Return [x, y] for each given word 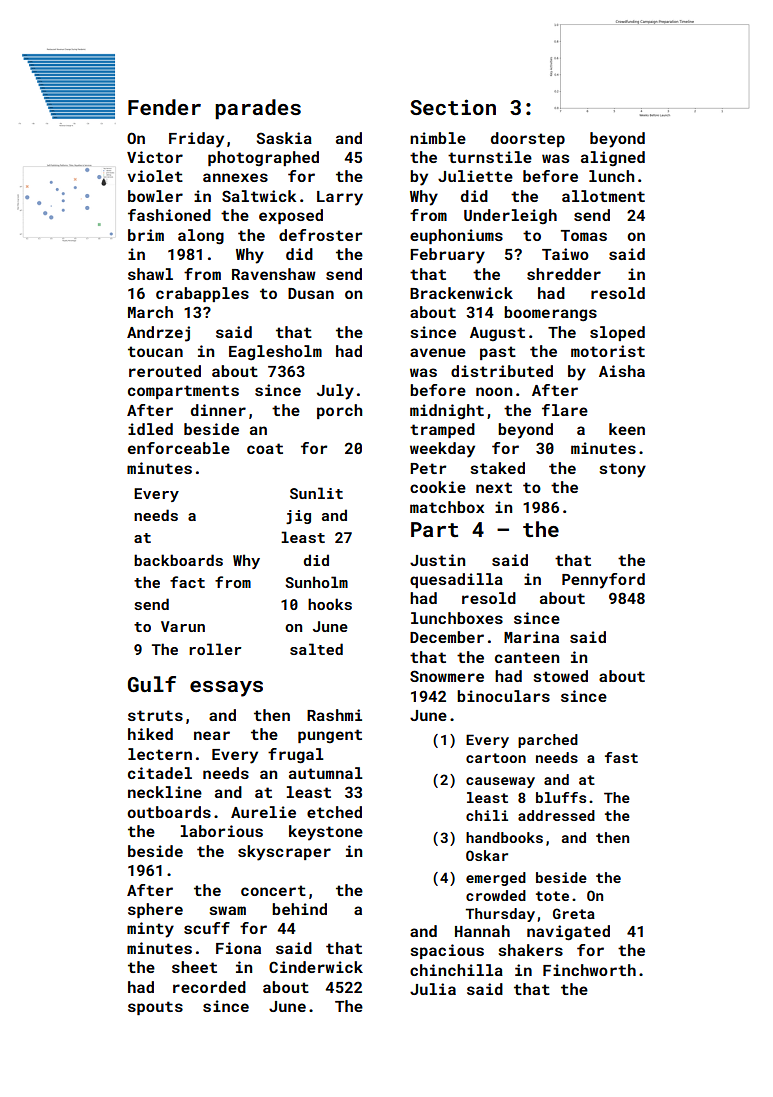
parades [258, 109]
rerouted [165, 371]
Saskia [284, 138]
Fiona [238, 948]
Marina [531, 637]
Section [453, 107]
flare [565, 410]
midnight [447, 412]
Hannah [482, 931]
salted [316, 649]
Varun [183, 626]
